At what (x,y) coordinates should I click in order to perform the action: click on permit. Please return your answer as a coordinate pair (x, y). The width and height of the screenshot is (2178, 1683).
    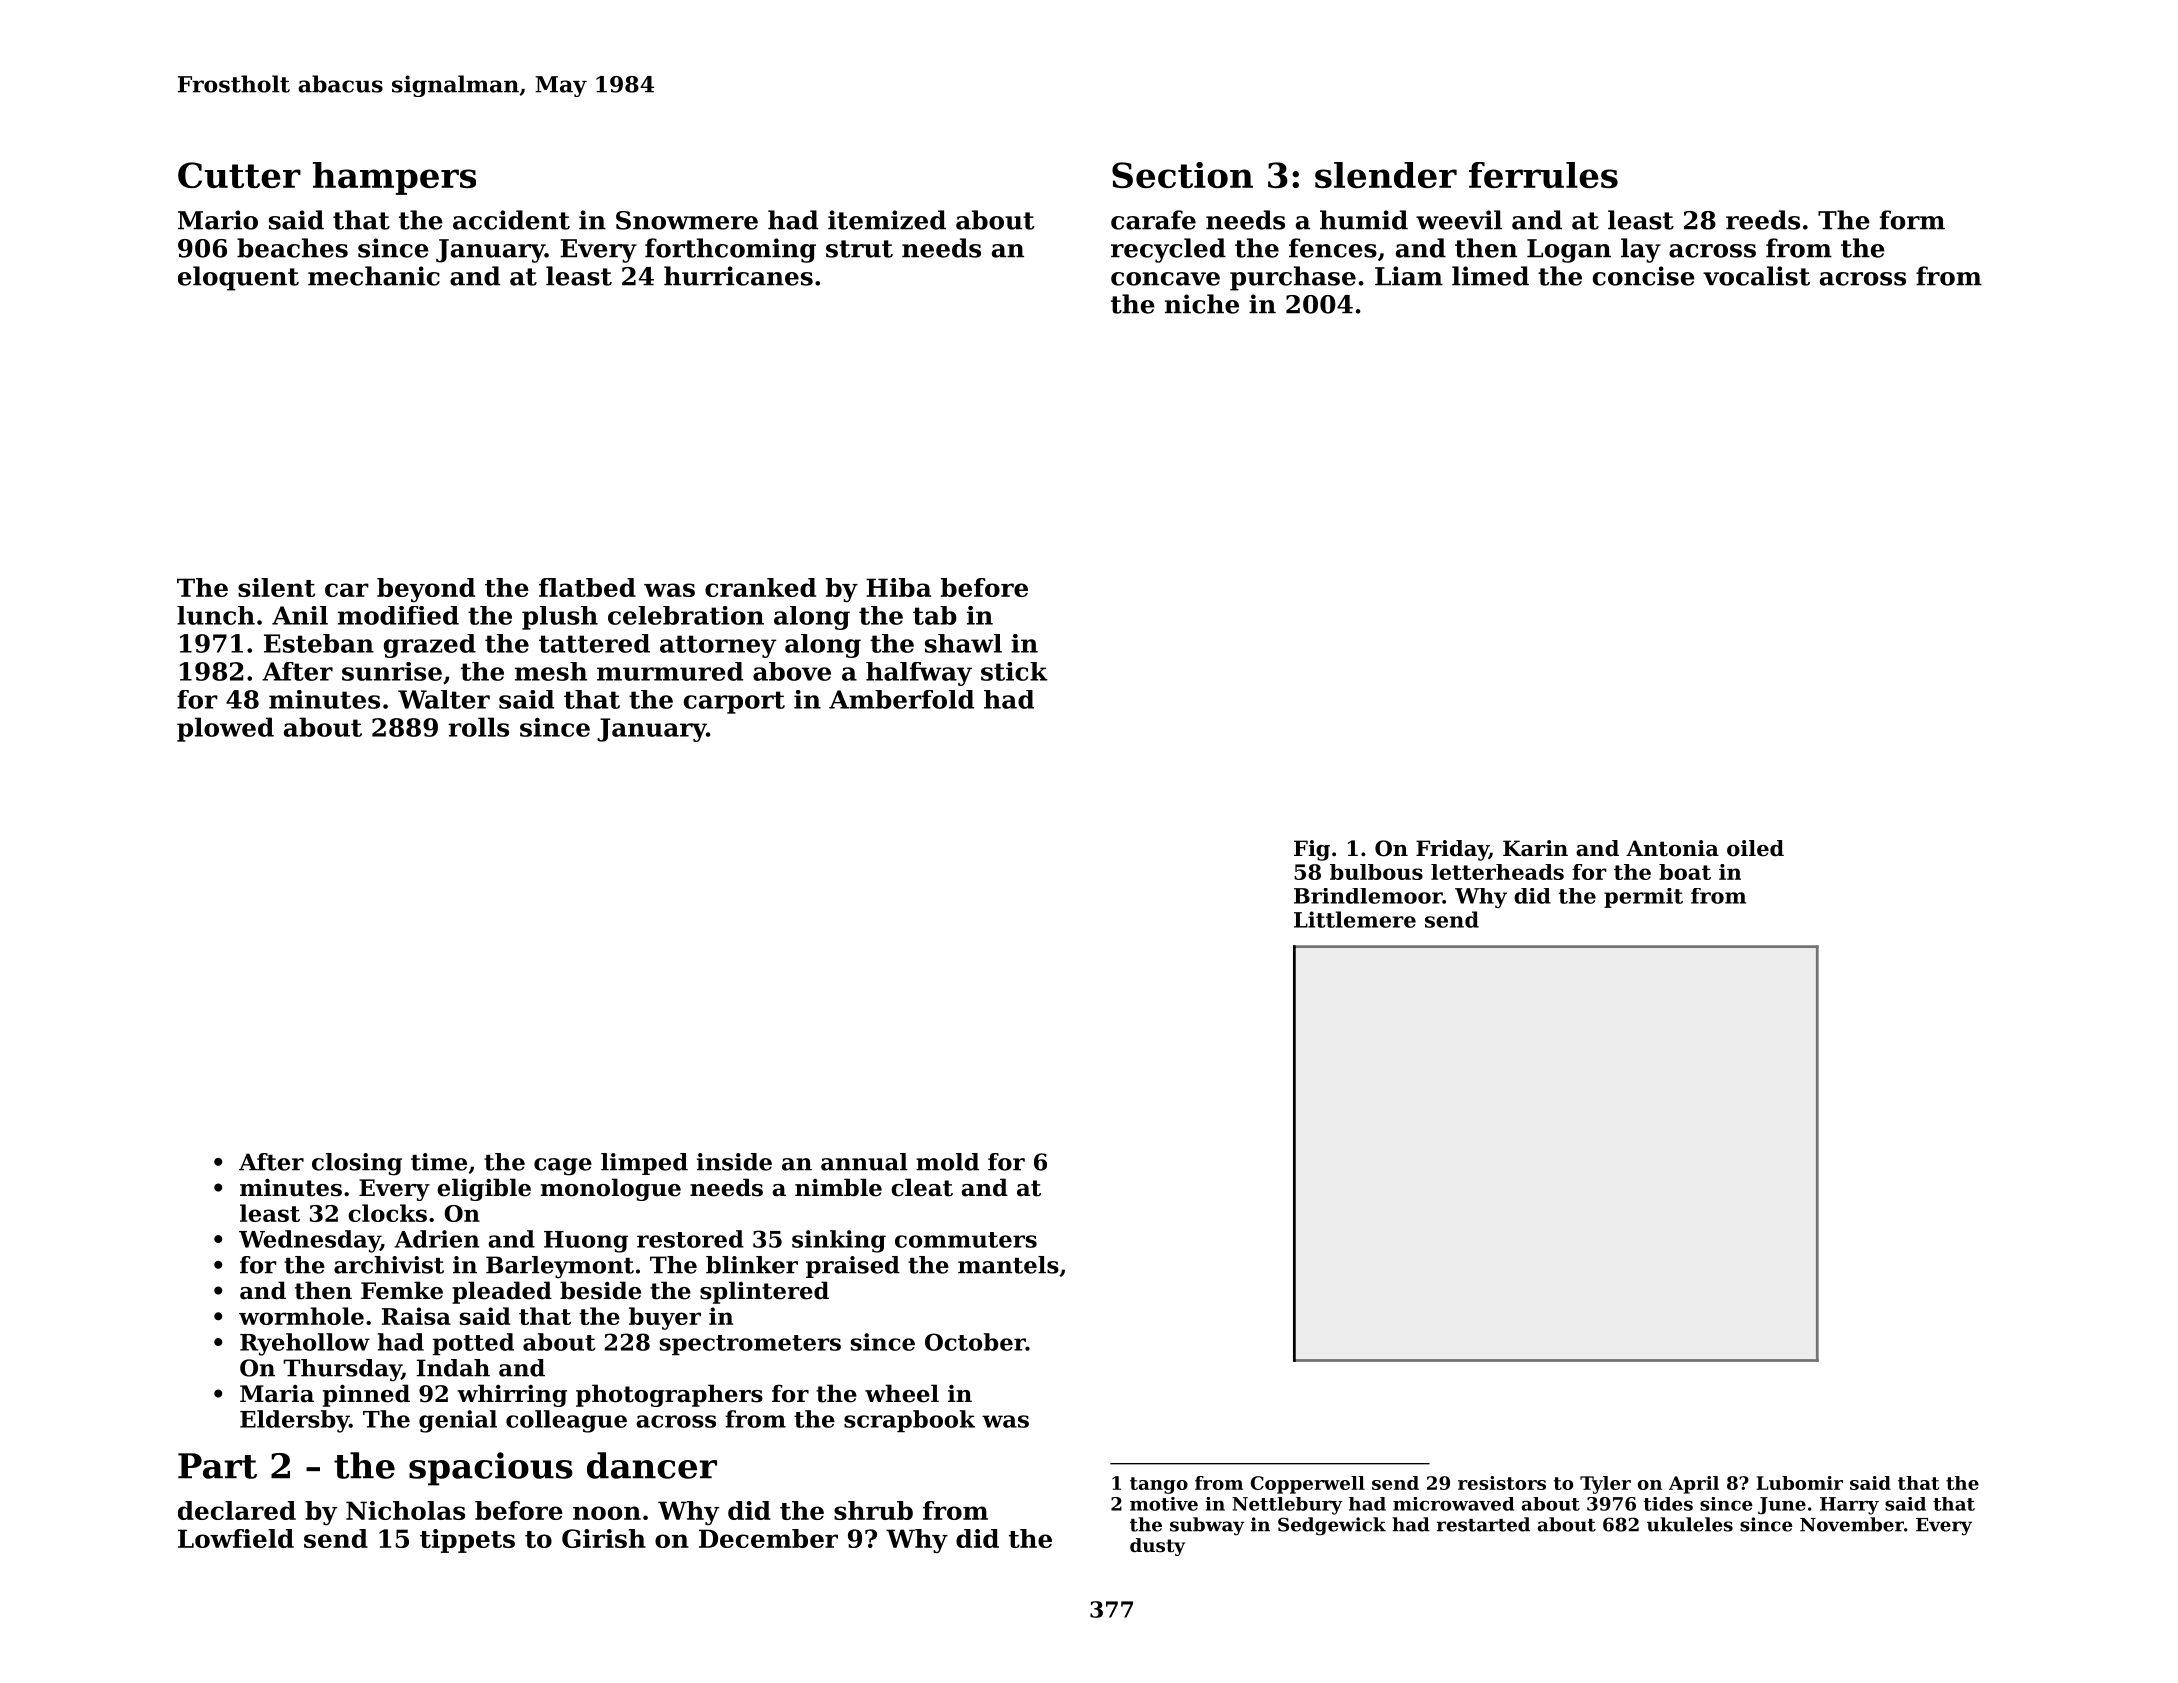
    Looking at the image, I should click on (1643, 898).
